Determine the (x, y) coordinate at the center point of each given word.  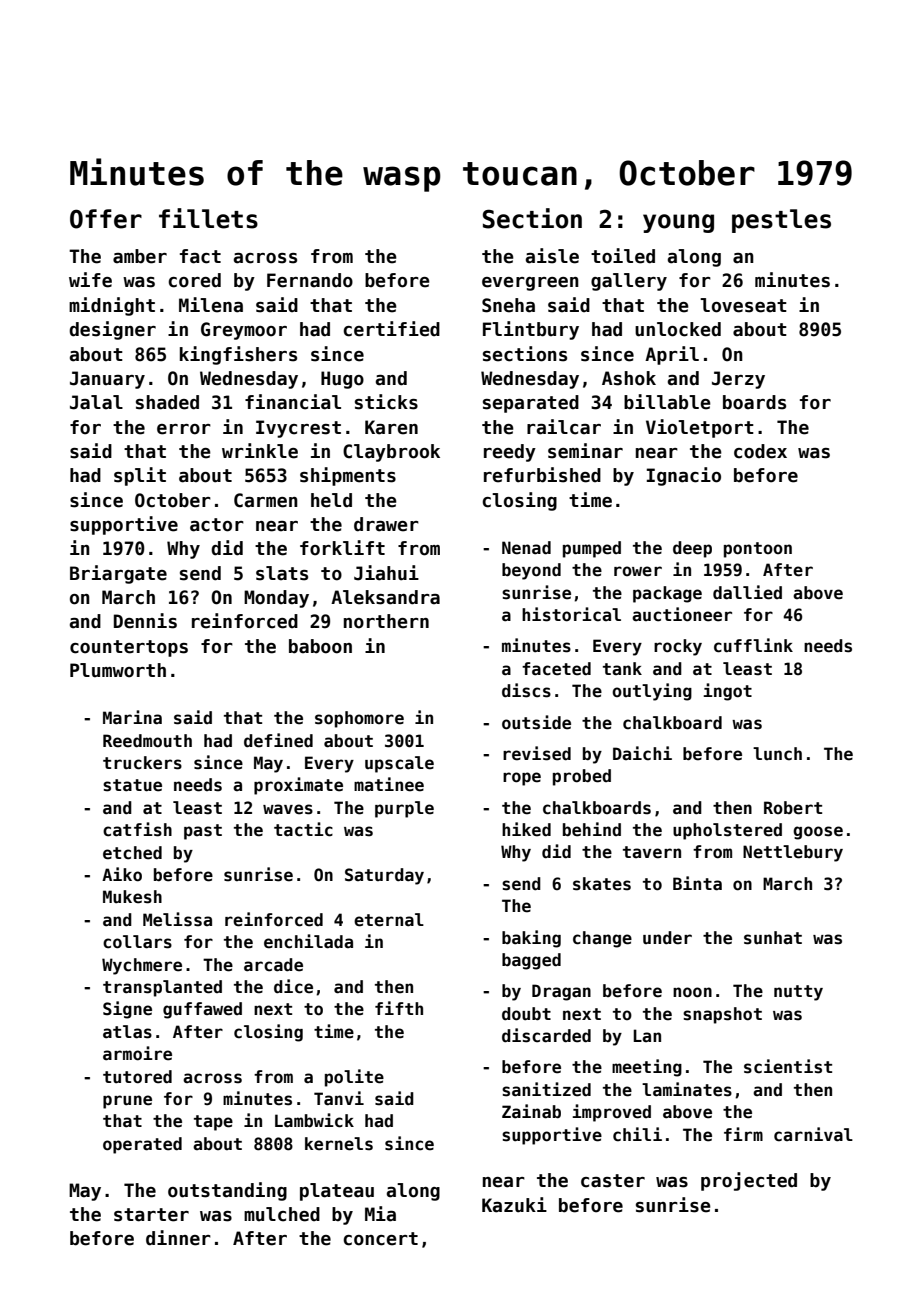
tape (213, 1123)
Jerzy (738, 380)
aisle (552, 256)
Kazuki (514, 1205)
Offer (106, 219)
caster (613, 1181)
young (678, 223)
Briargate (118, 574)
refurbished (542, 475)
